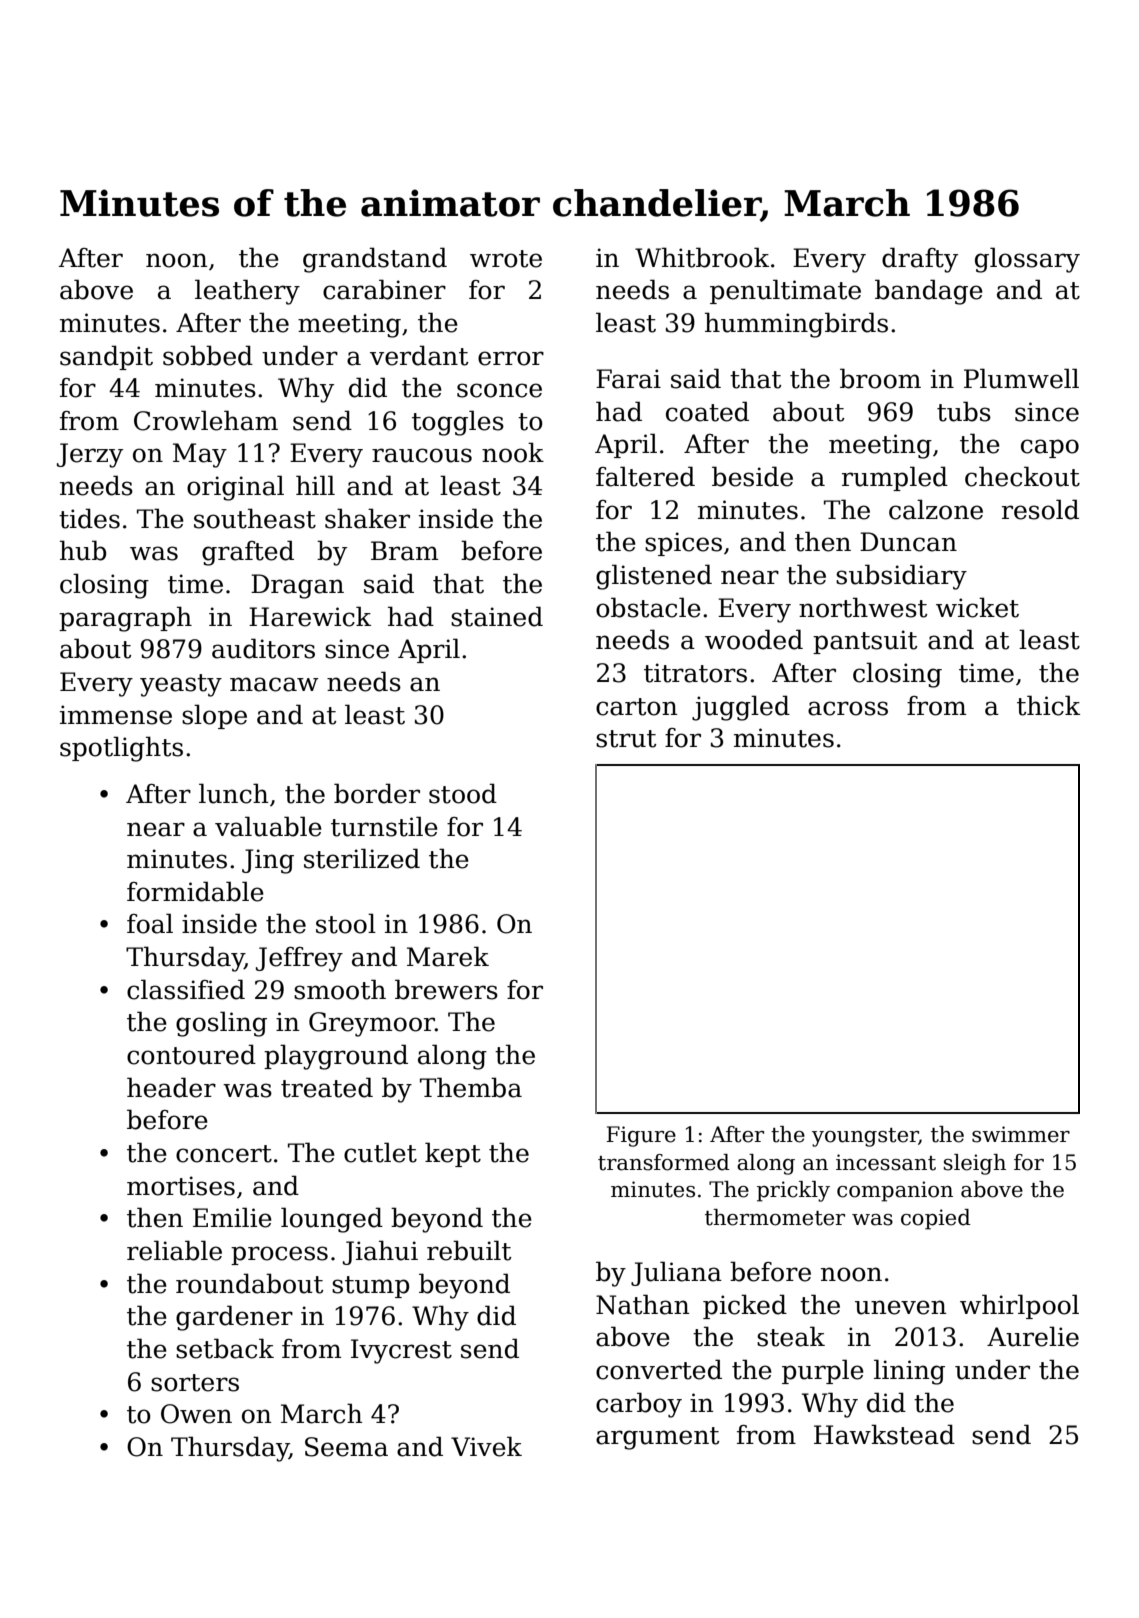 This document has width=1139, height=1618. Describe the element at coordinates (346, 1447) in the document. I see `Seema` at that location.
